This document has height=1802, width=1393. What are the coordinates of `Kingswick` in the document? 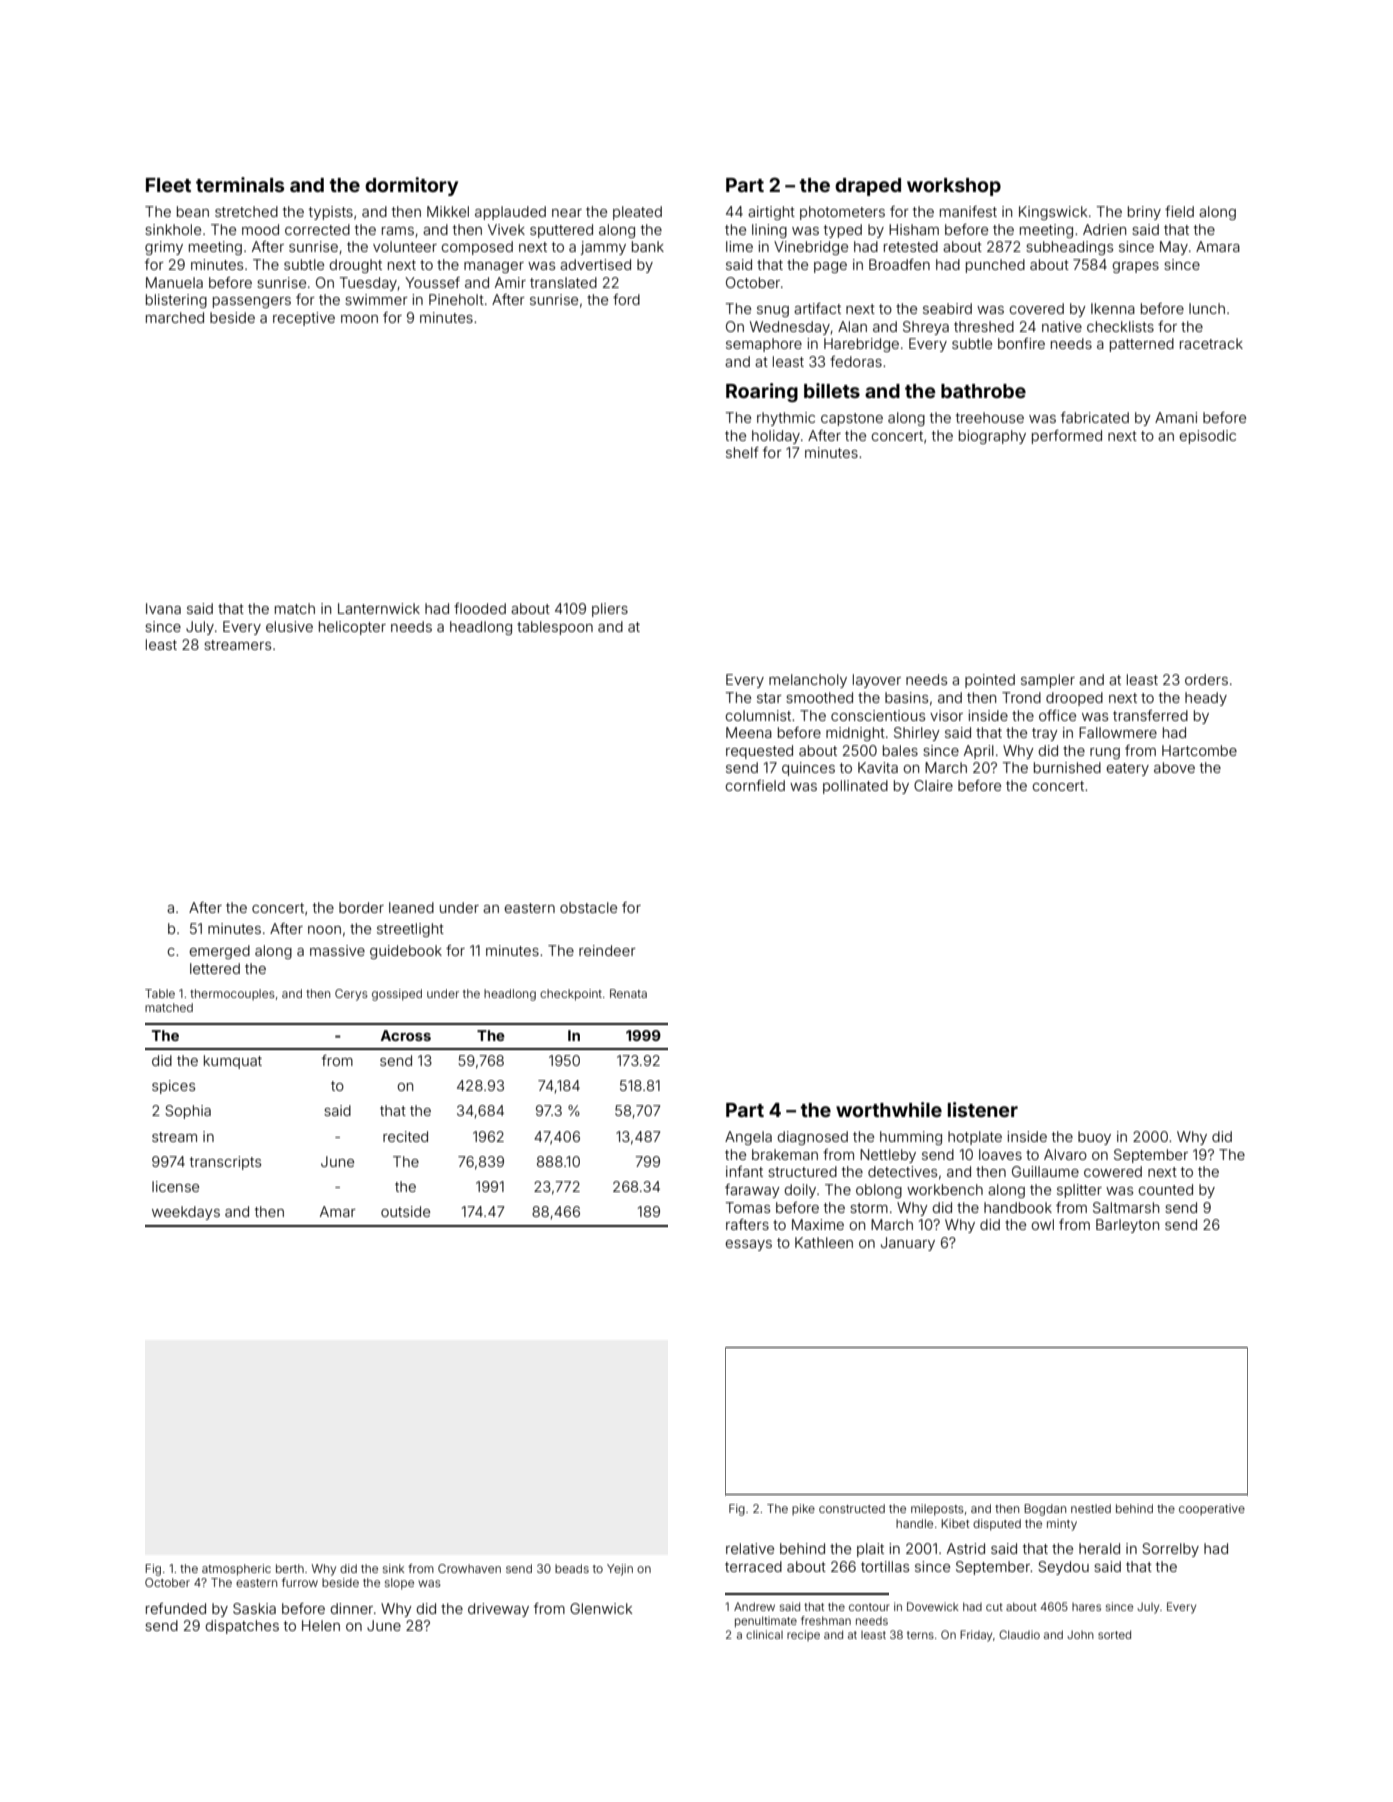 It's located at (1053, 213).
